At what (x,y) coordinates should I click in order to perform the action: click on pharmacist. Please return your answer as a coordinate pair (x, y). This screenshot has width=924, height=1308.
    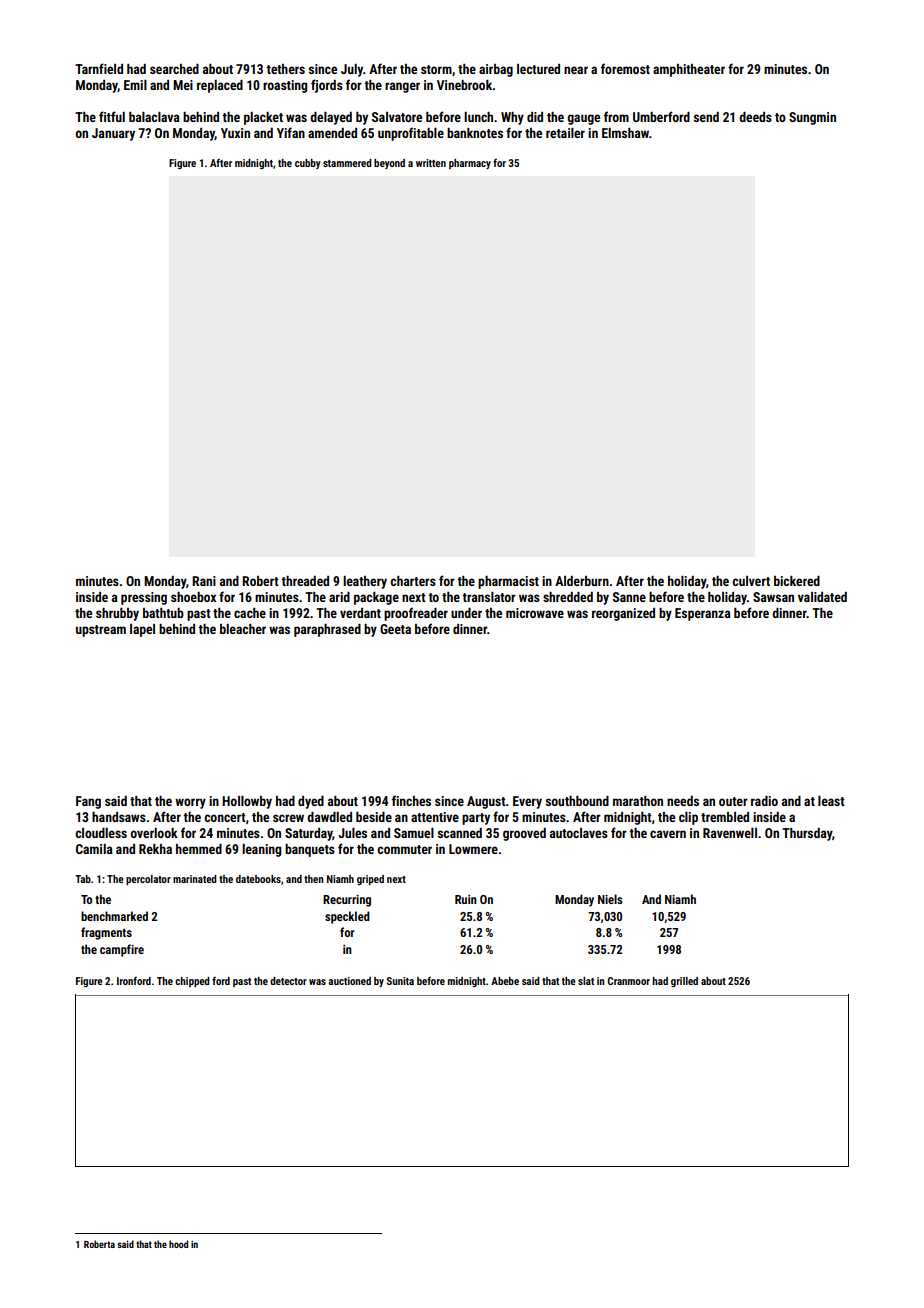
    Looking at the image, I should click on (508, 582).
